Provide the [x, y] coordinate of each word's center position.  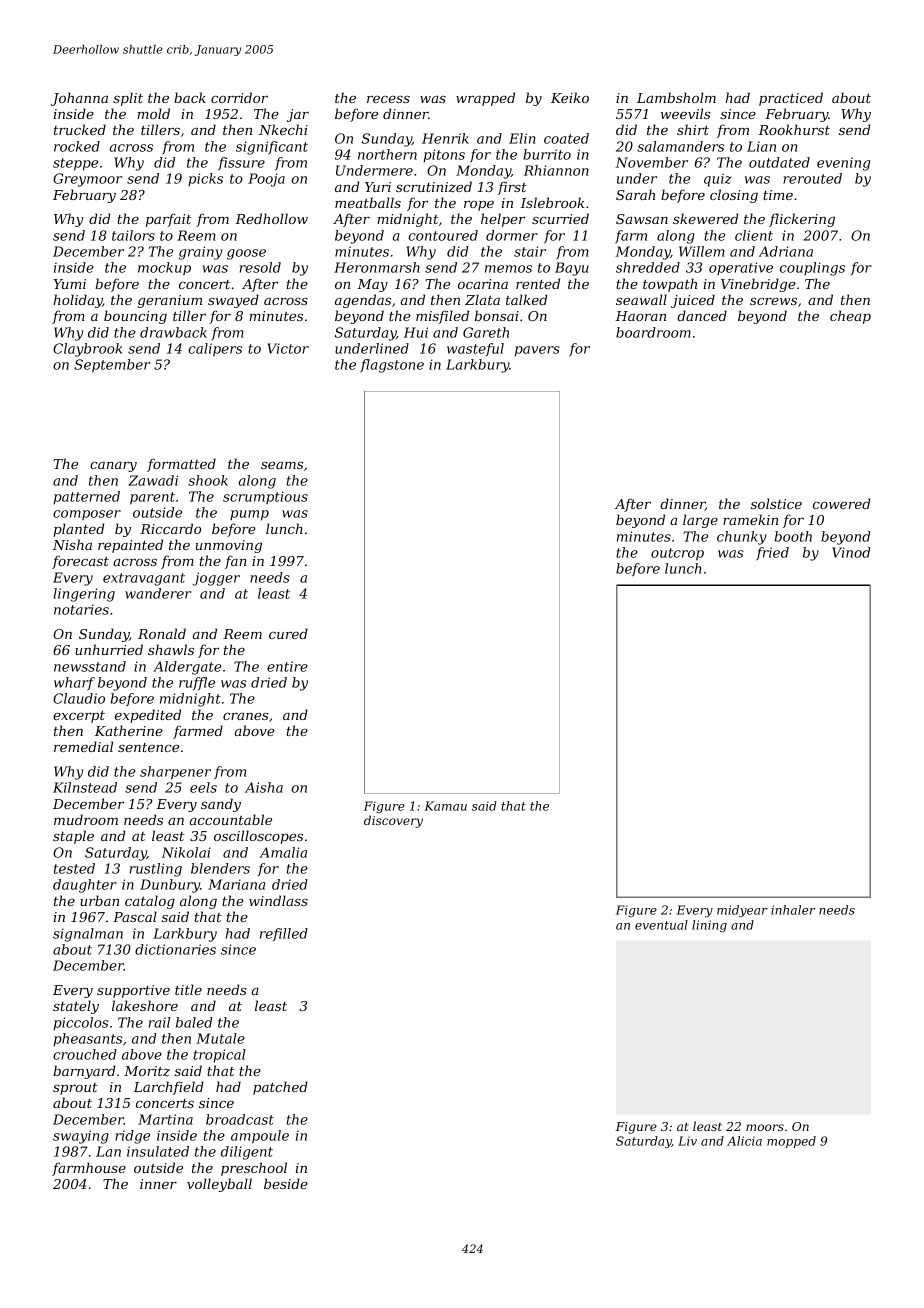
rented [538, 283]
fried [772, 554]
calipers [215, 350]
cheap [850, 317]
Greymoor [87, 180]
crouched [85, 1054]
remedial [83, 746]
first [512, 188]
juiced [693, 301]
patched [280, 1088]
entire [287, 666]
